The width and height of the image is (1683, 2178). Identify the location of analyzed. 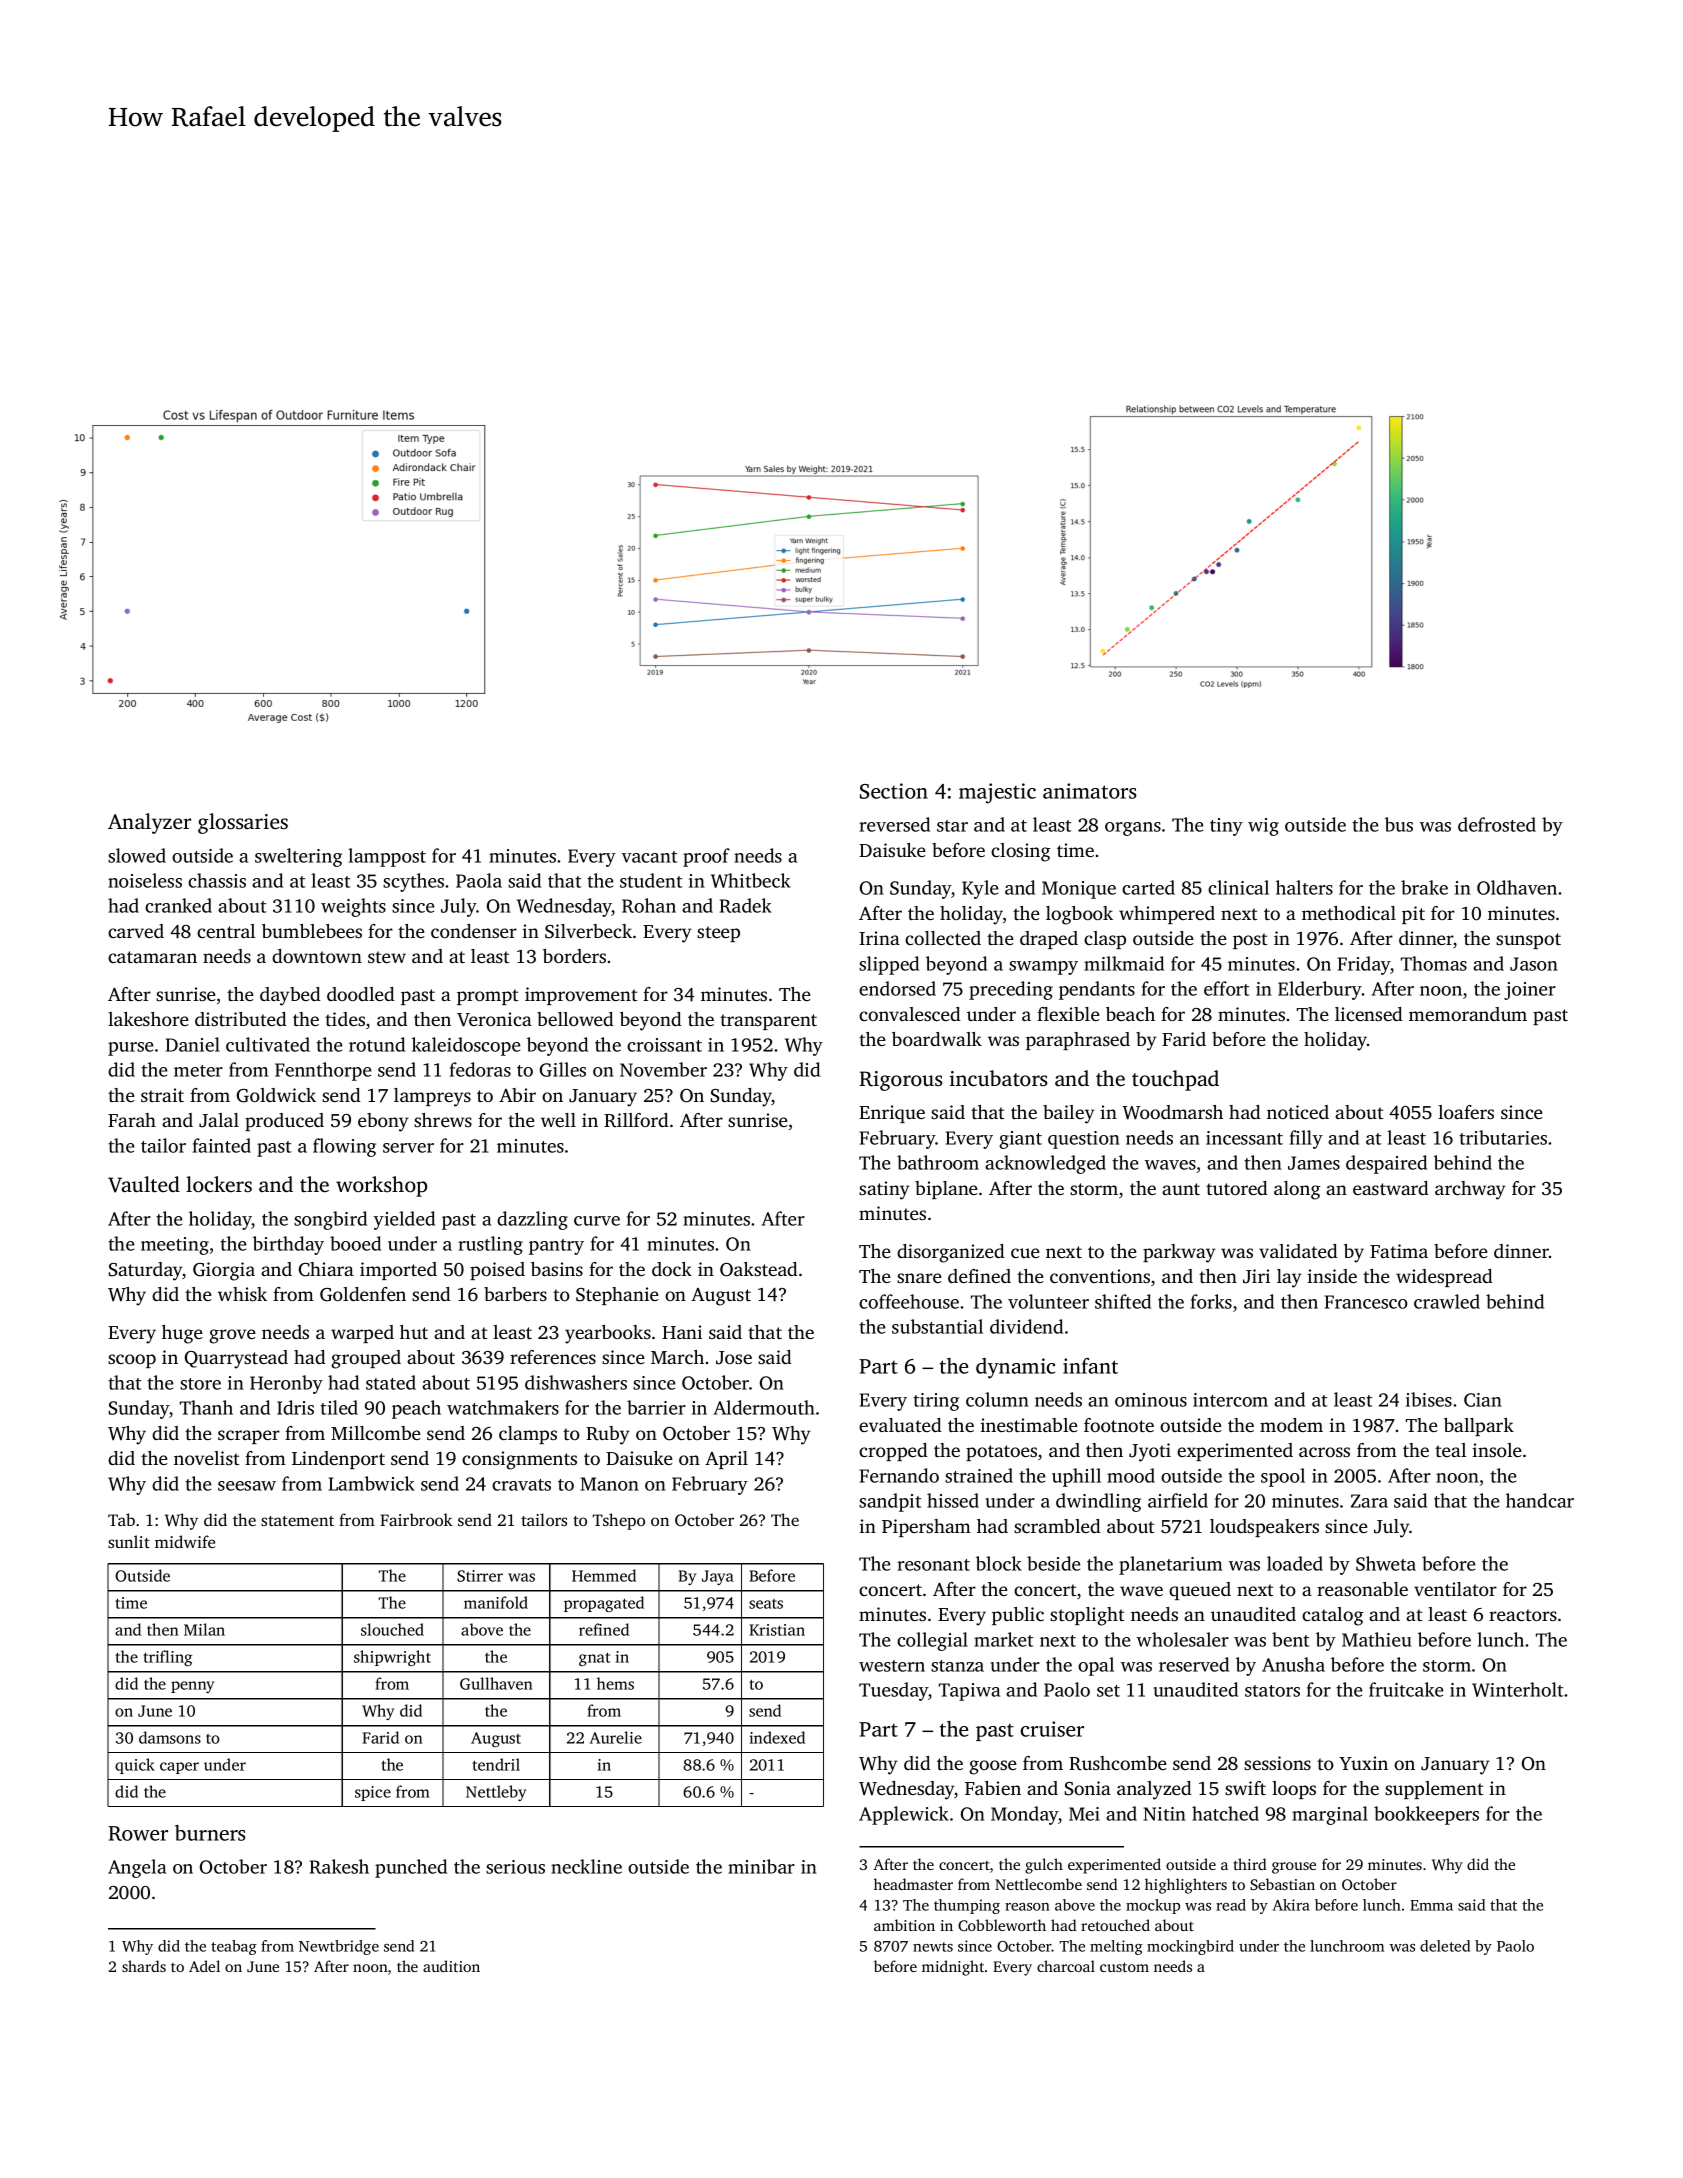
(1154, 1790).
